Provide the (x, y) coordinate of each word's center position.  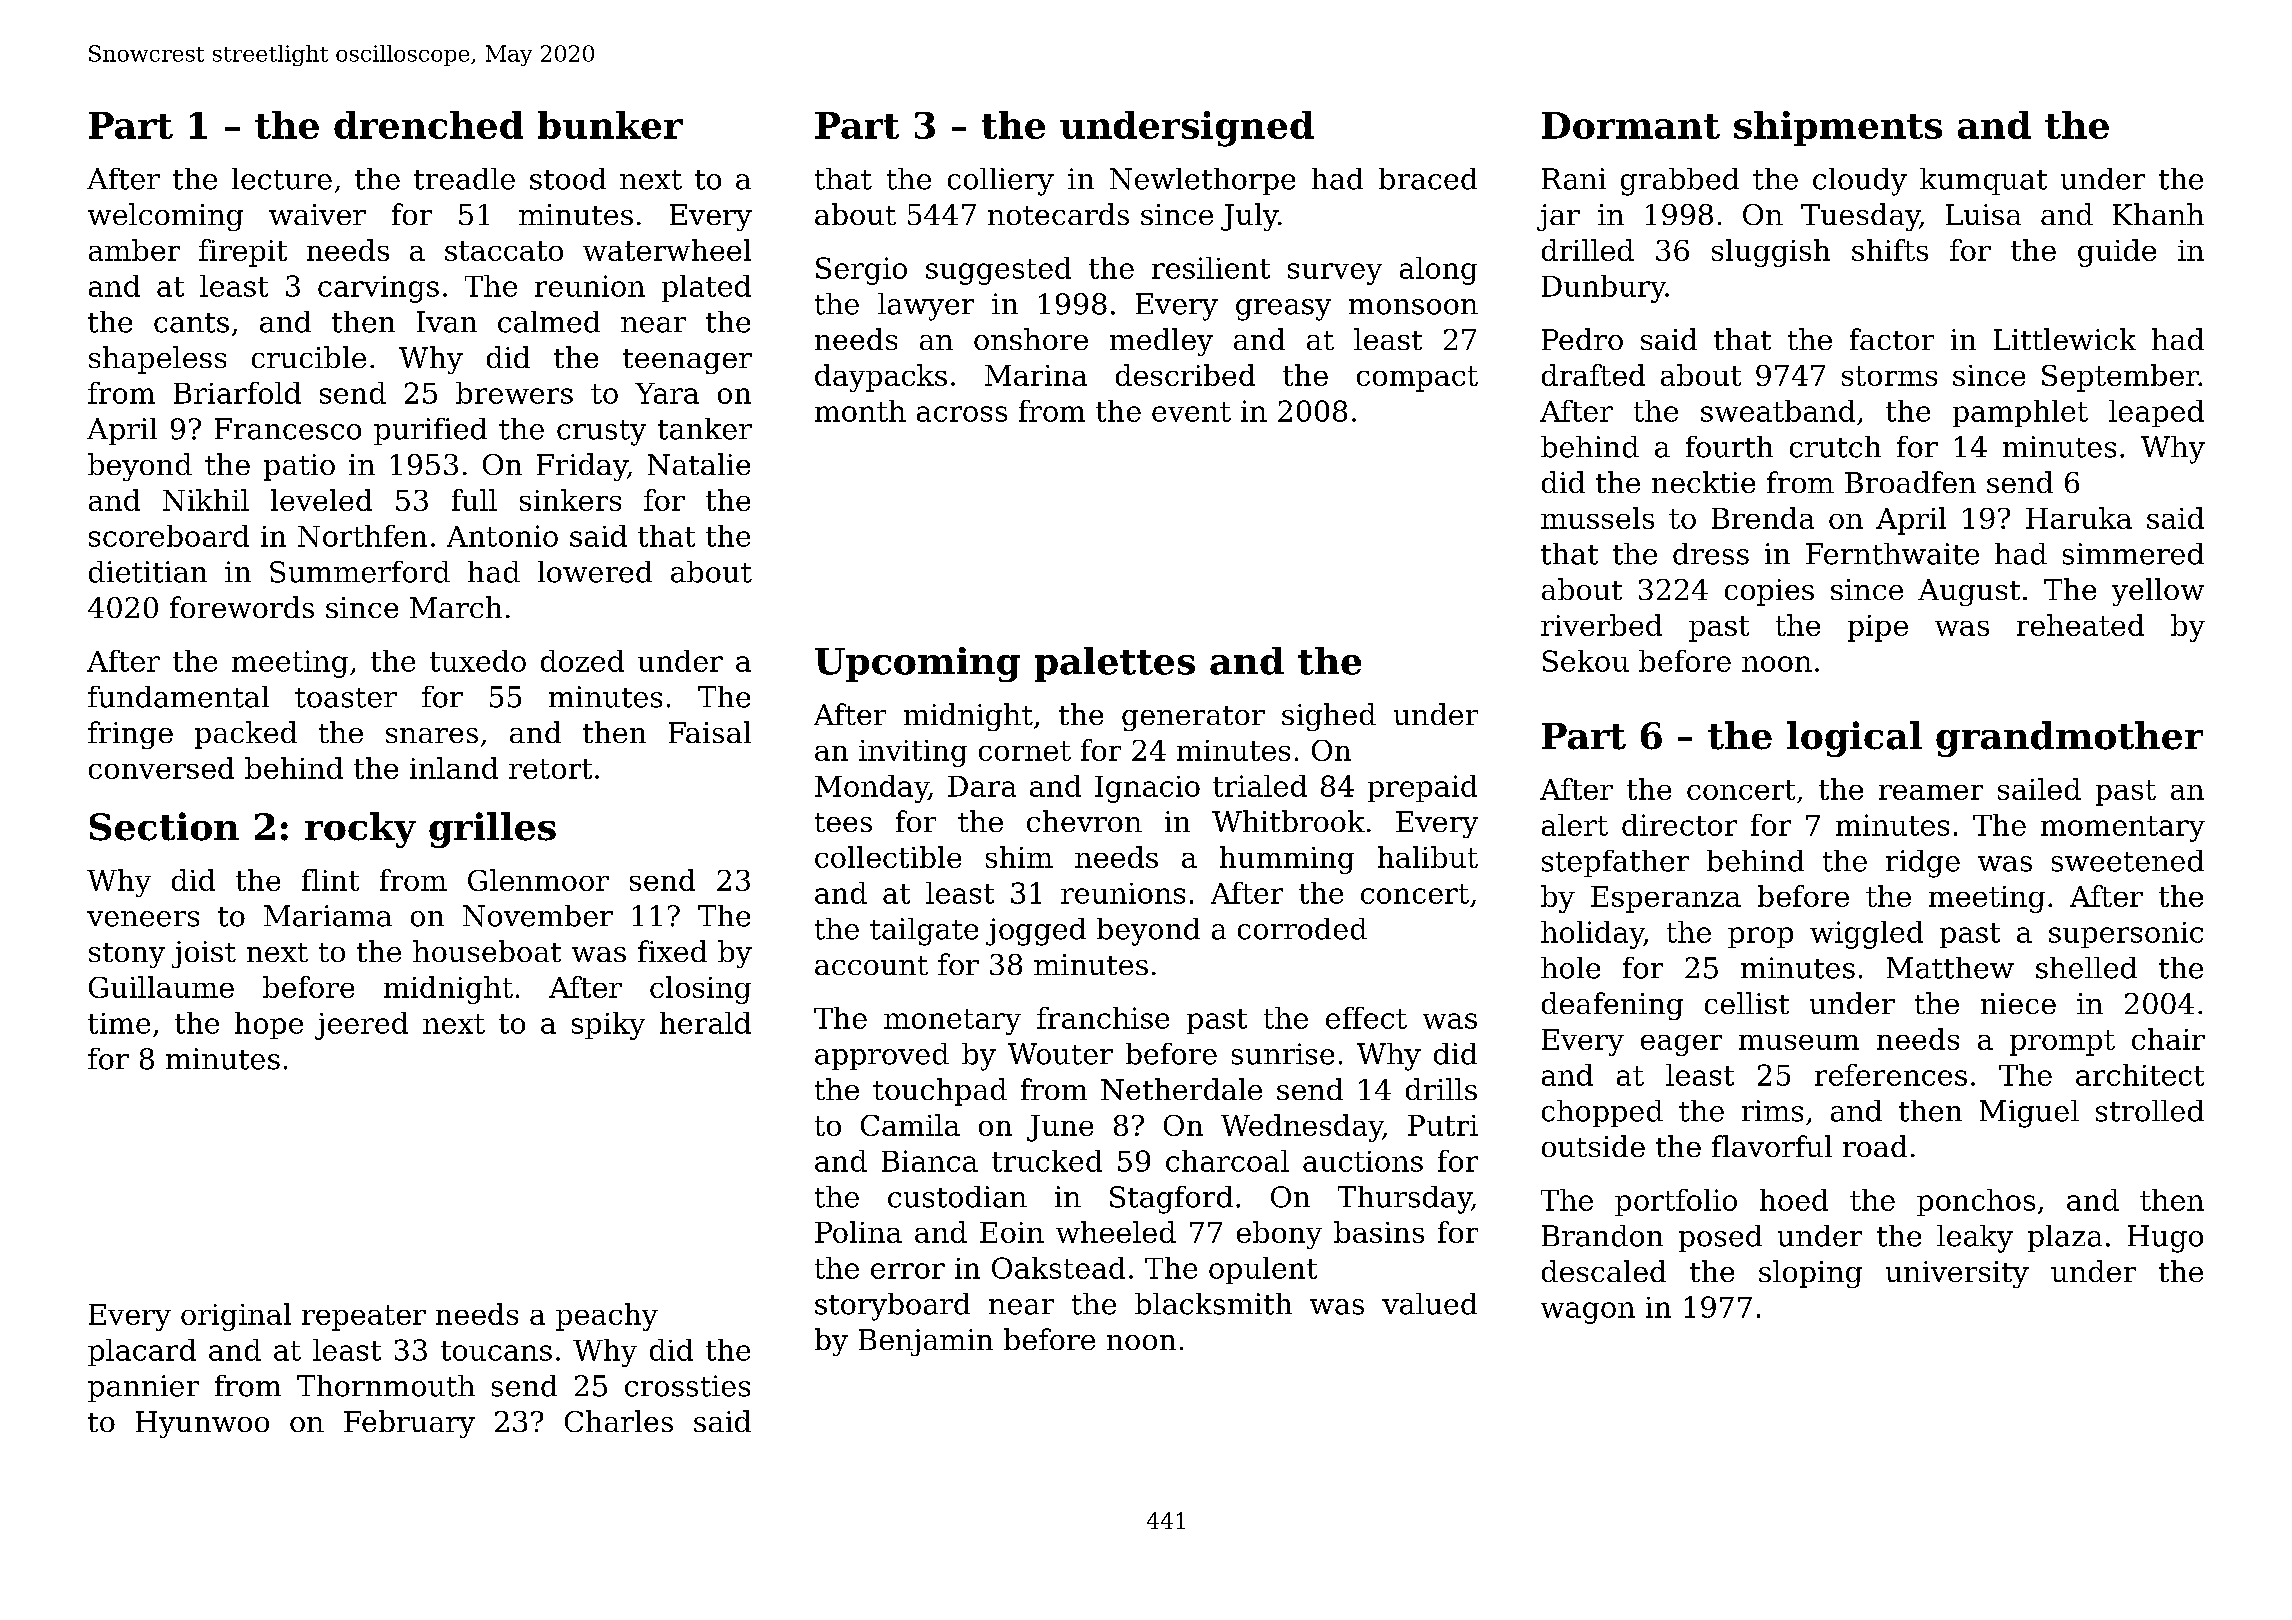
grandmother (2069, 739)
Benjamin (926, 1342)
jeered (361, 1026)
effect (1366, 1018)
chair (2168, 1039)
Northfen (362, 536)
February (409, 1424)
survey (1335, 274)
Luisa (1983, 214)
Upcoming (917, 664)
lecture (282, 179)
